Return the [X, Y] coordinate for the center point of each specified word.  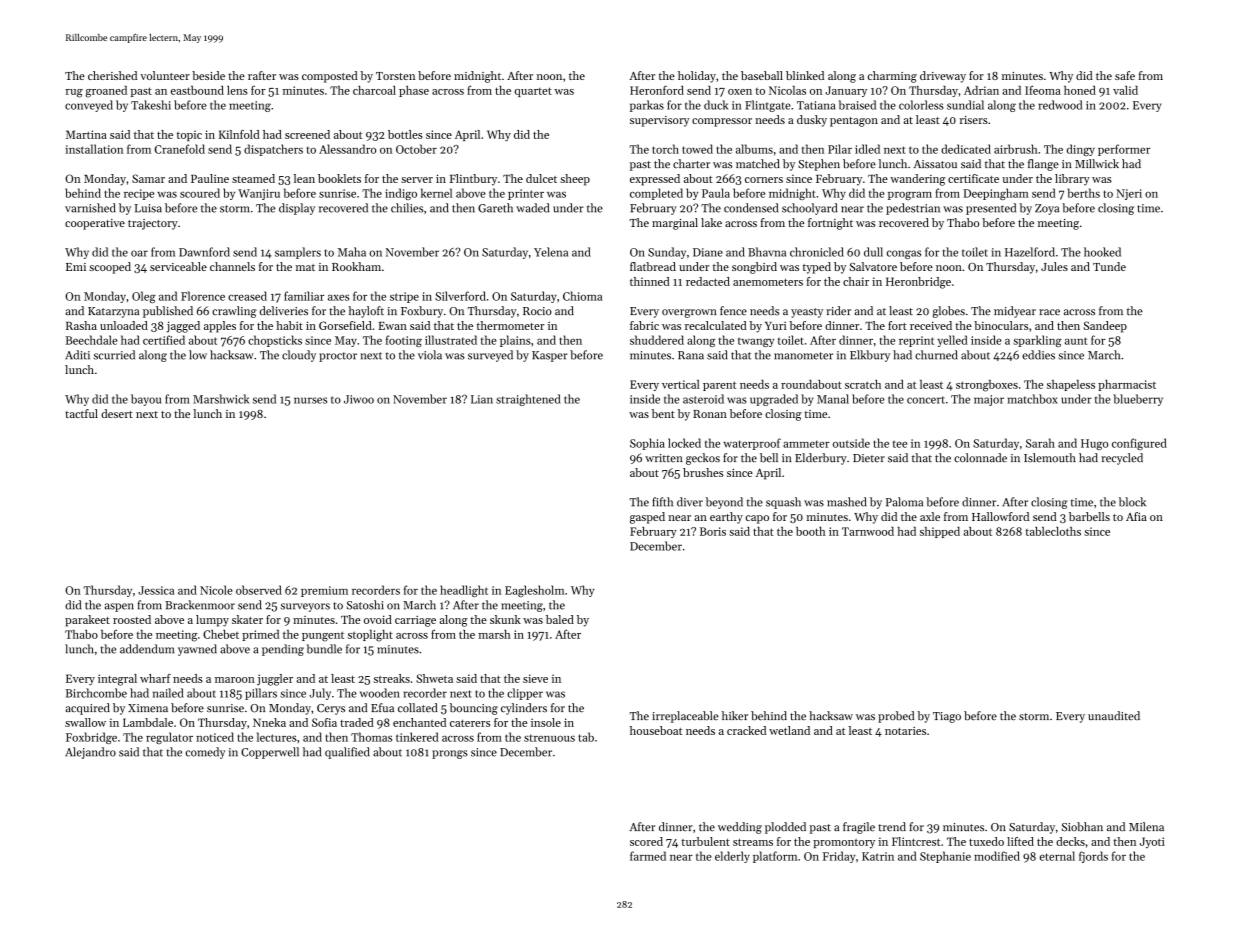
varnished [90, 208]
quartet [533, 92]
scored [646, 841]
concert [926, 400]
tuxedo [986, 841]
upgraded [774, 400]
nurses [310, 400]
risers [973, 120]
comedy [205, 753]
